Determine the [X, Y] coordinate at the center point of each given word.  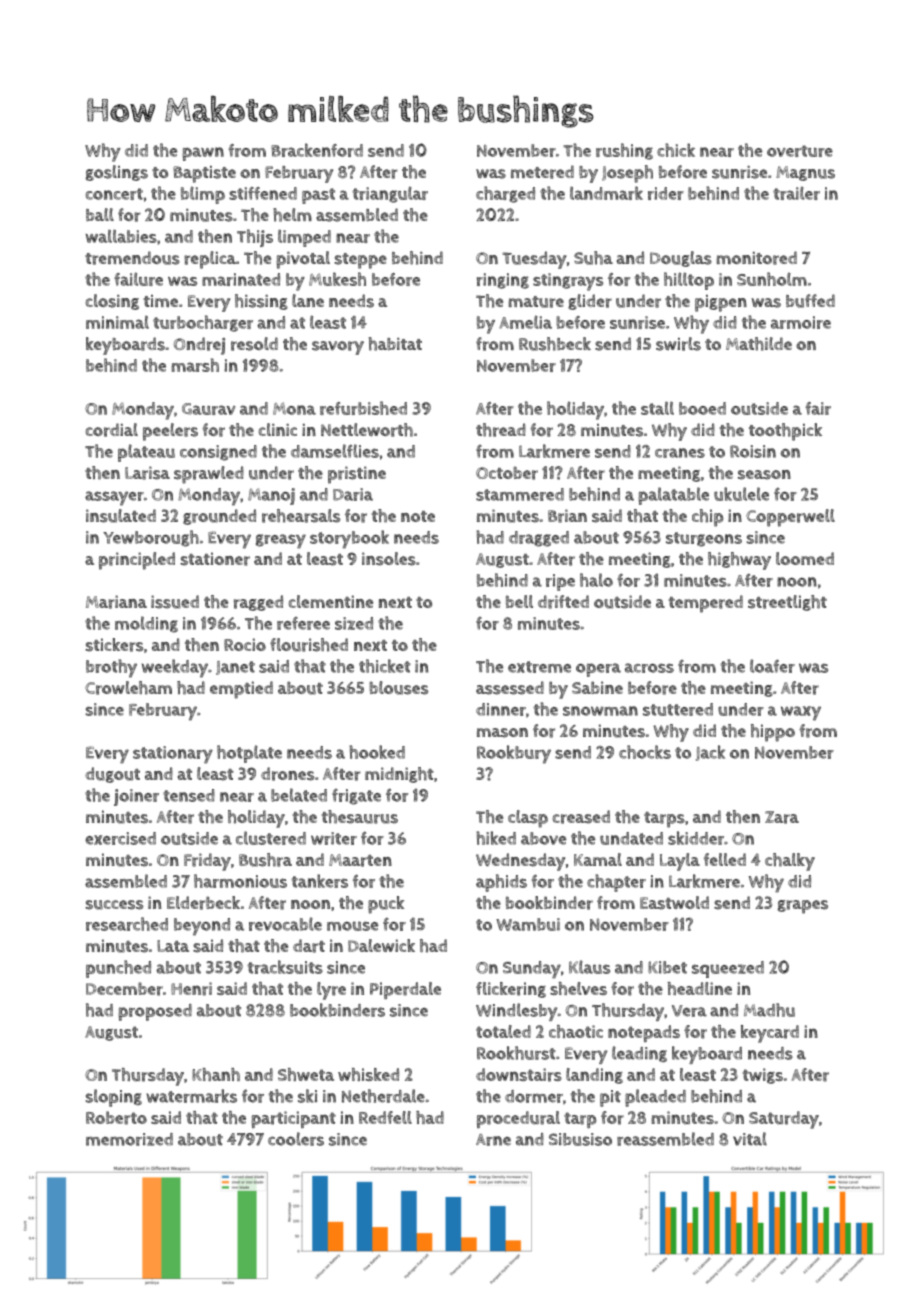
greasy [281, 541]
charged [505, 194]
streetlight [787, 603]
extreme [539, 667]
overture [800, 151]
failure [138, 279]
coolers [296, 1139]
